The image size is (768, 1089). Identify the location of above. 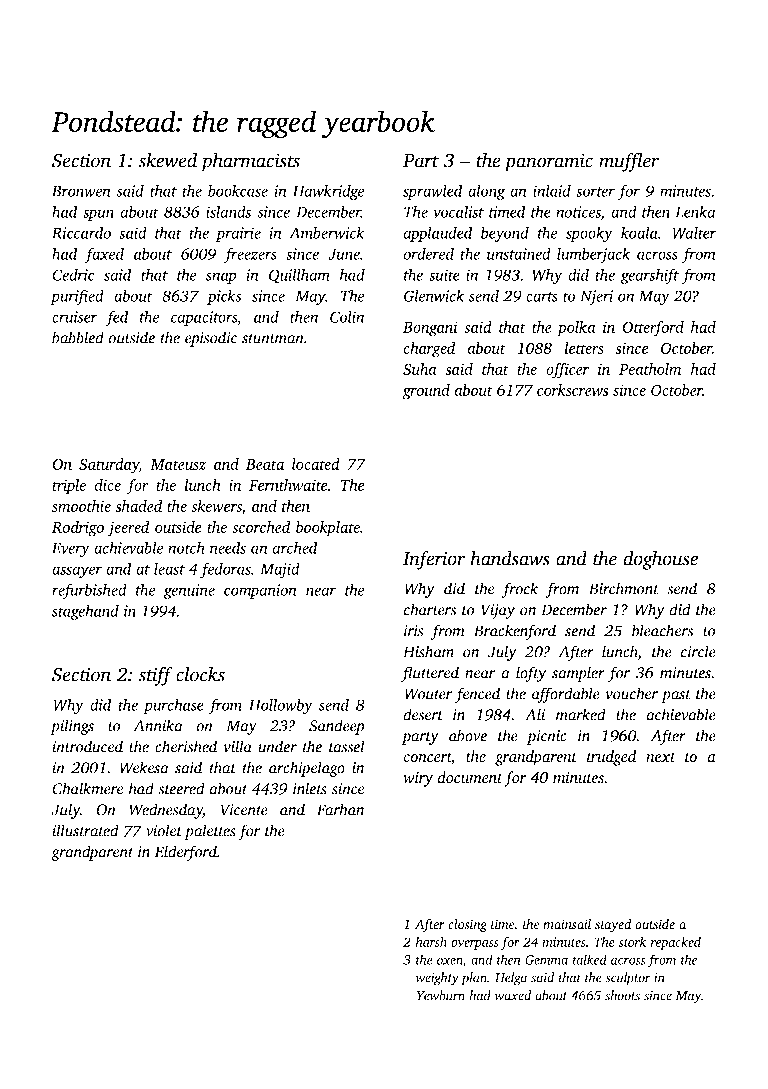
(468, 735).
